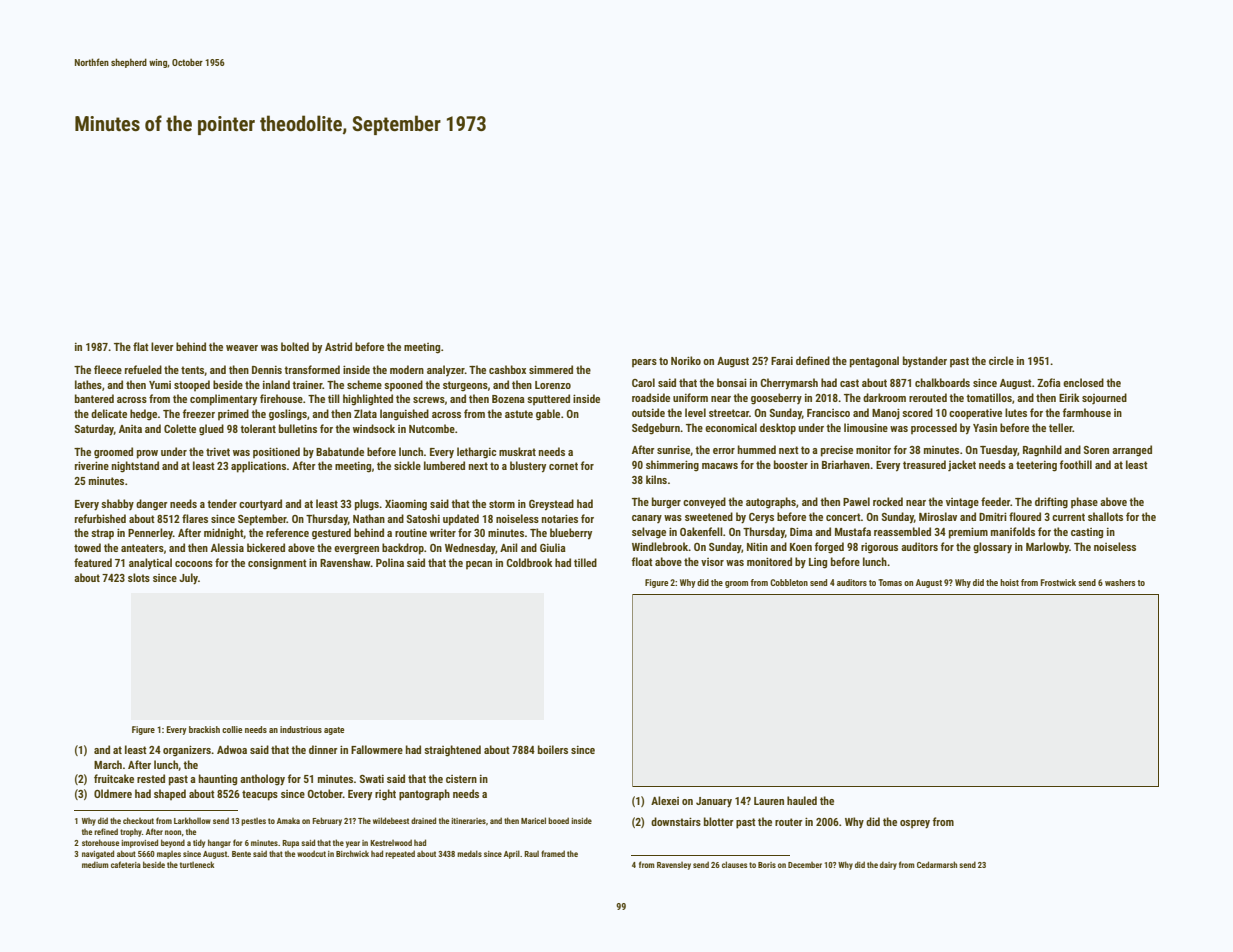 This document has width=1233, height=952. I want to click on Lauren, so click(769, 801).
